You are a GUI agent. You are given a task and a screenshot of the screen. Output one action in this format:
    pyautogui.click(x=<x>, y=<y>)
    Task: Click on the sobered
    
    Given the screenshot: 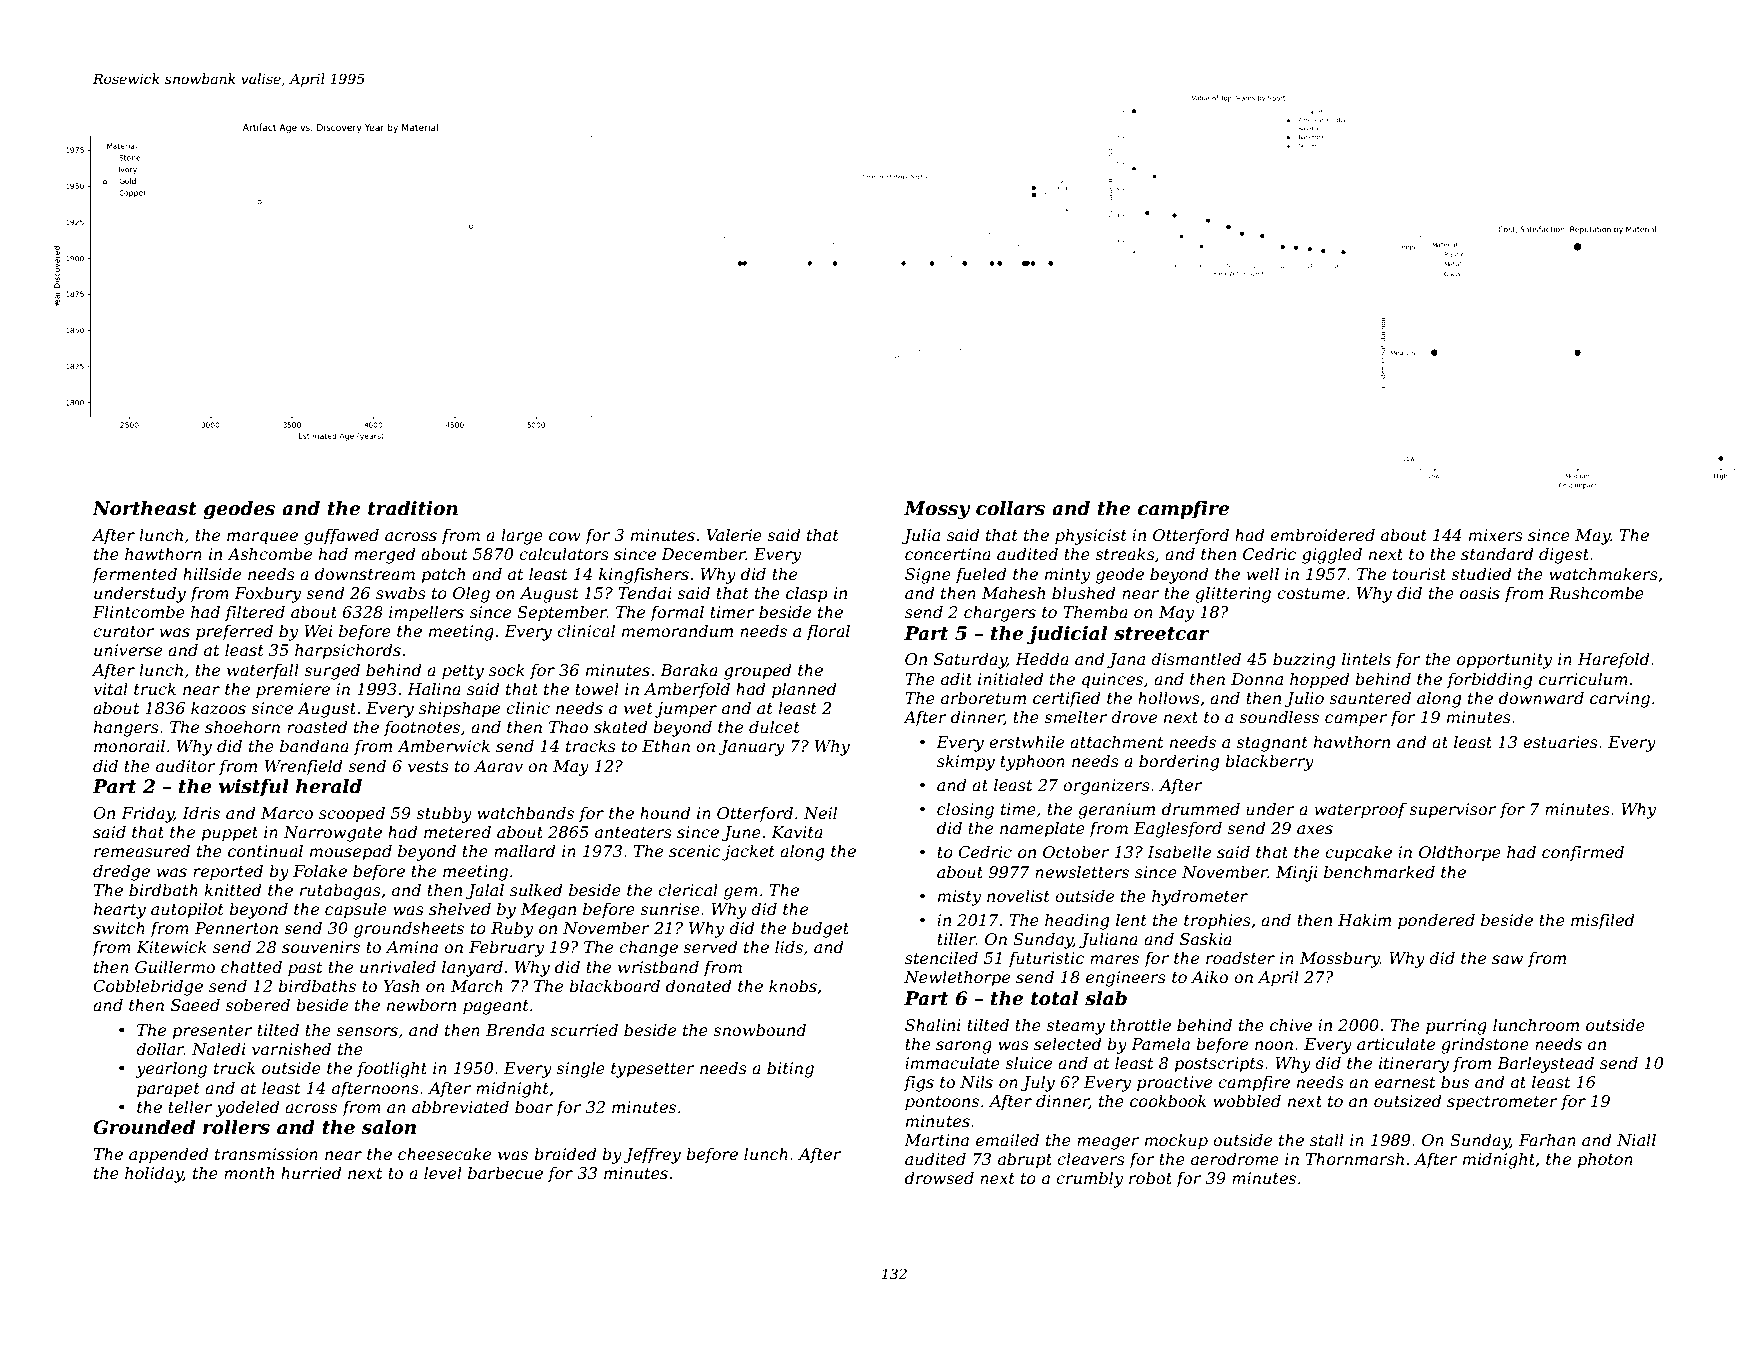 What is the action you would take?
    pyautogui.click(x=257, y=1004)
